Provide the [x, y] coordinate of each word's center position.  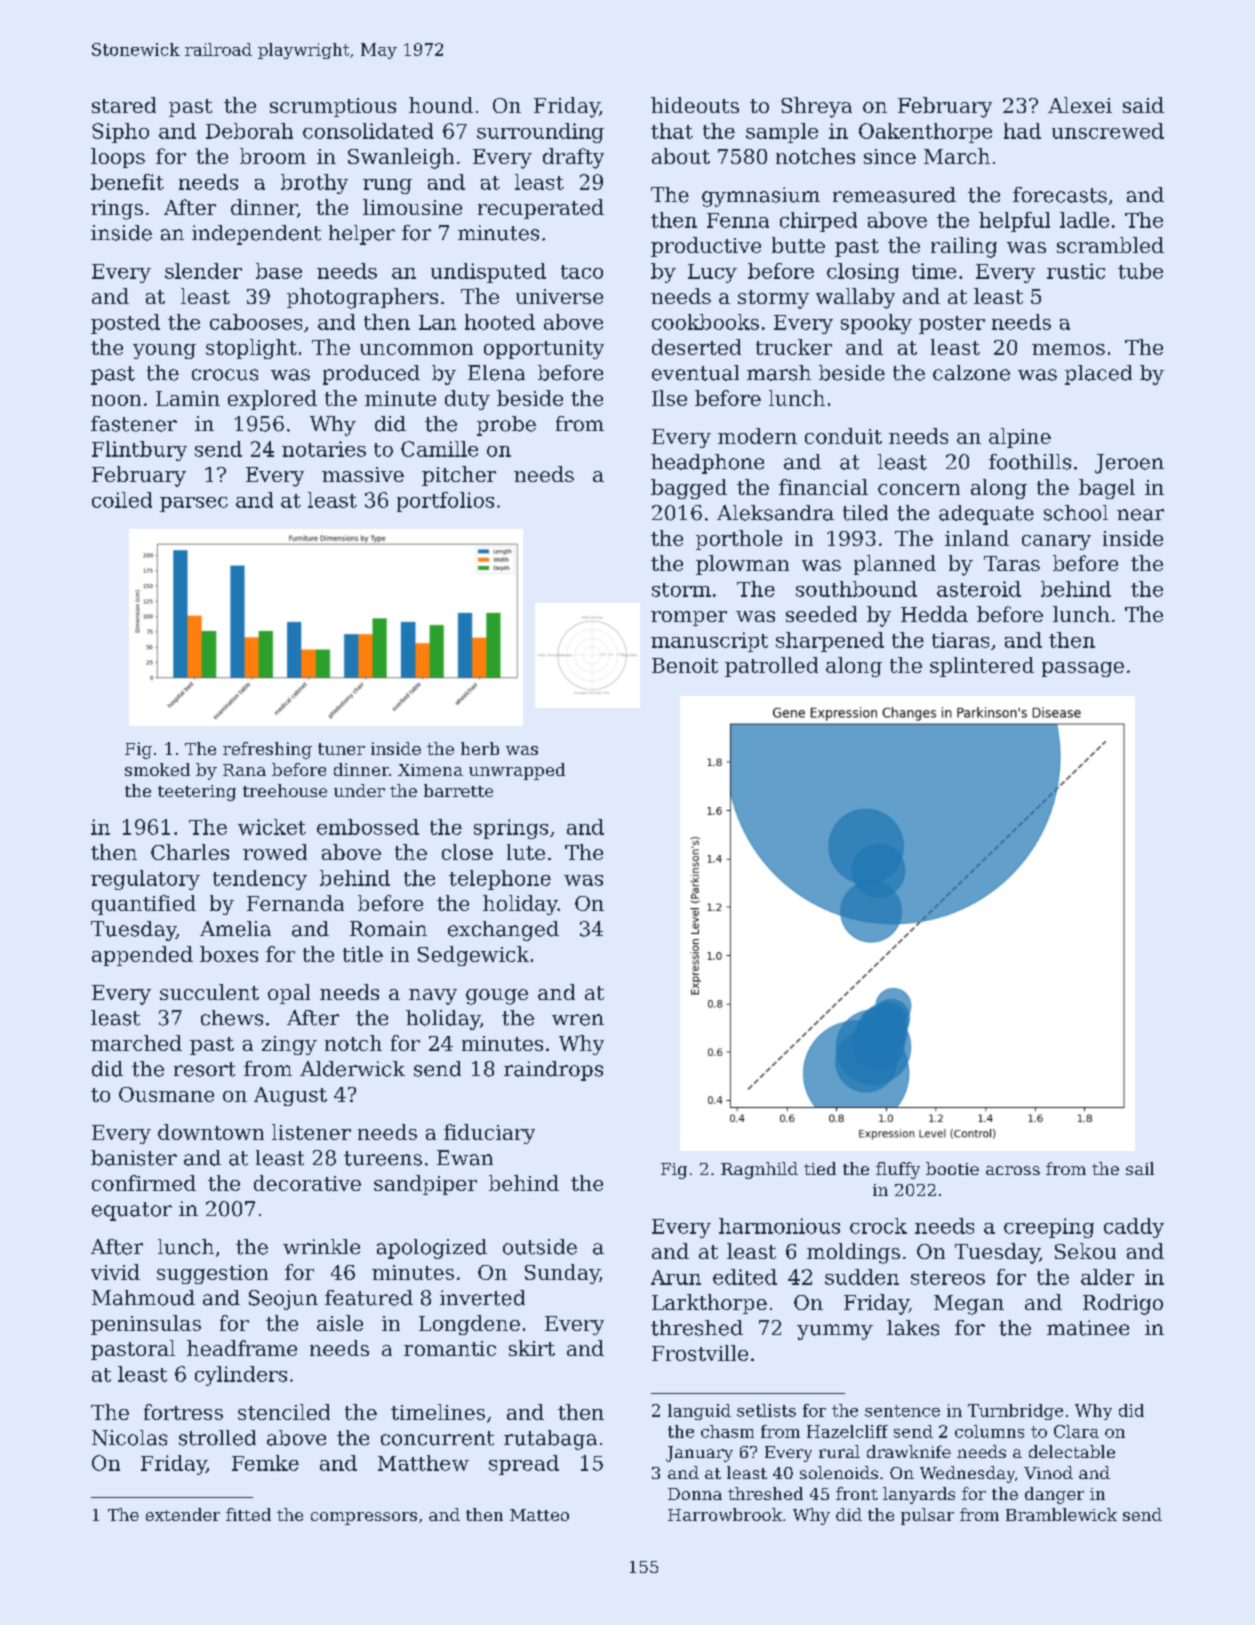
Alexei [1080, 105]
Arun [676, 1277]
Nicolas [129, 1438]
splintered [982, 667]
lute [526, 852]
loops [118, 158]
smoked [157, 769]
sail [1140, 1168]
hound [441, 105]
